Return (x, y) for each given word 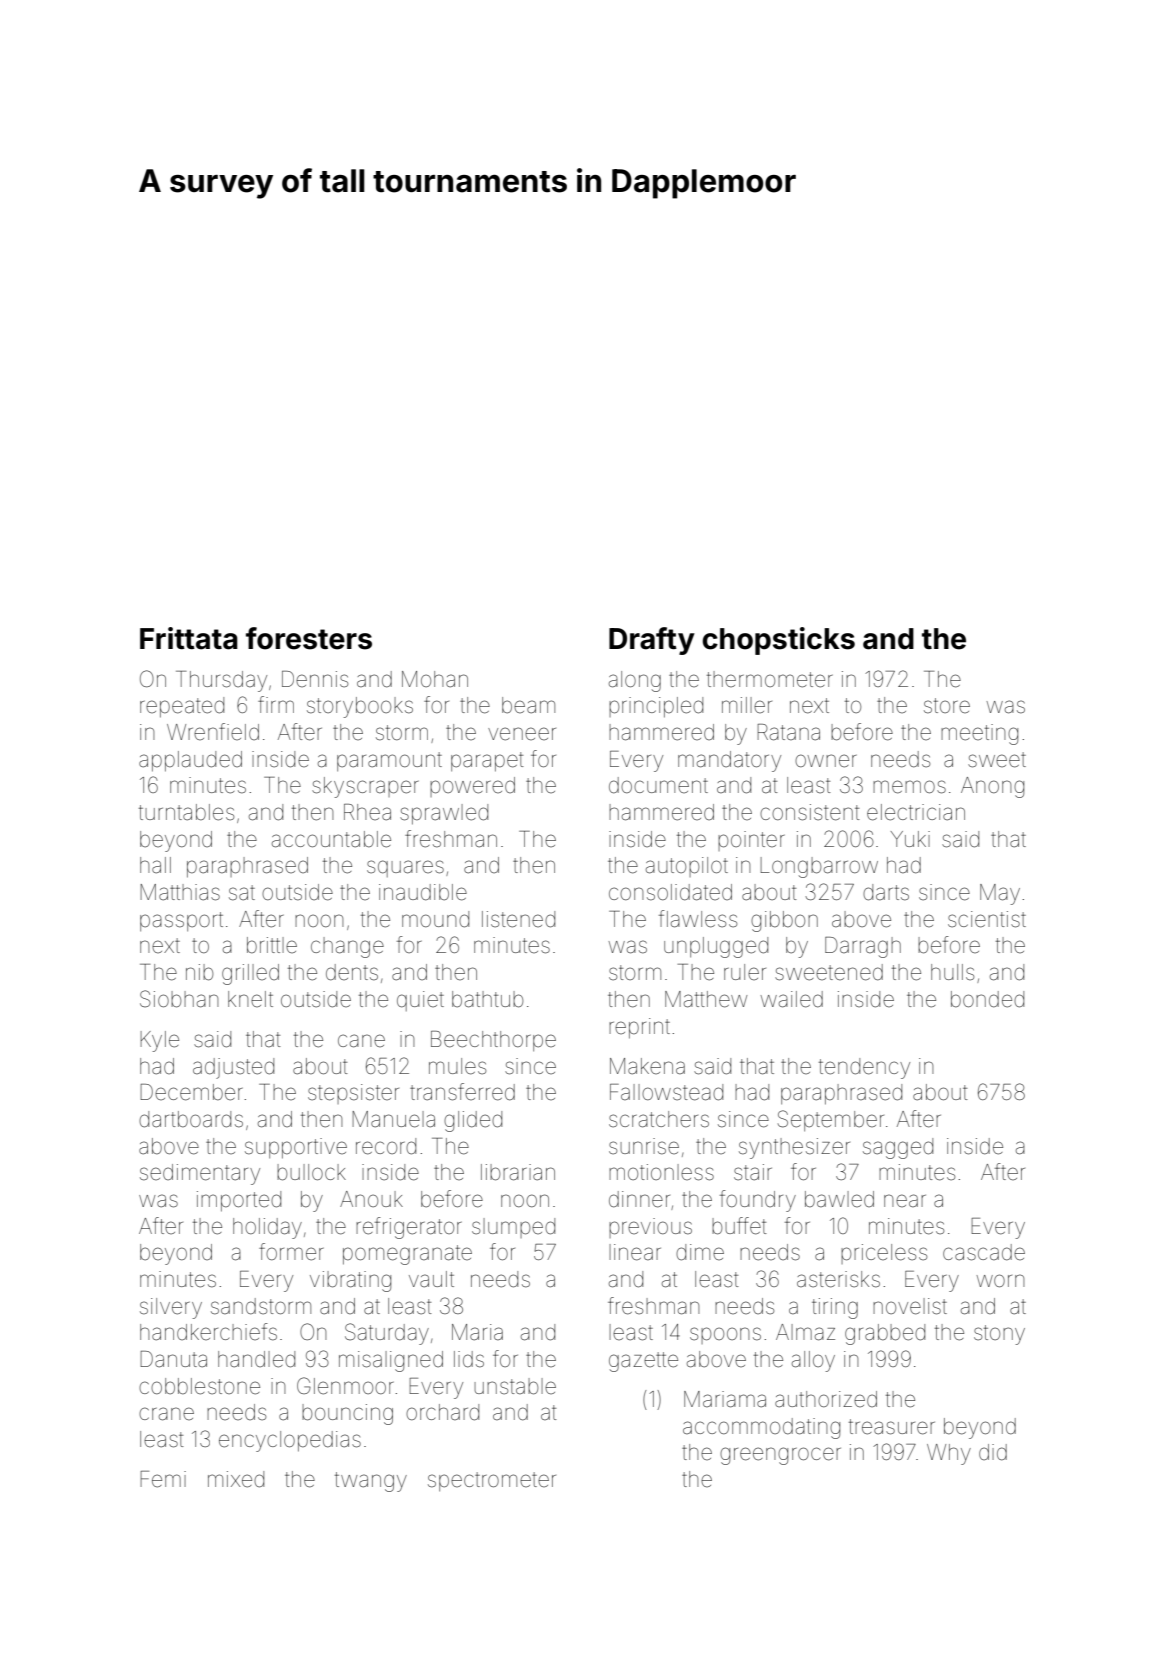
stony (999, 1335)
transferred (462, 1092)
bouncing (347, 1414)
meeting (979, 734)
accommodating (761, 1428)
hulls (952, 972)
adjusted (233, 1068)
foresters (309, 638)
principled (656, 707)
